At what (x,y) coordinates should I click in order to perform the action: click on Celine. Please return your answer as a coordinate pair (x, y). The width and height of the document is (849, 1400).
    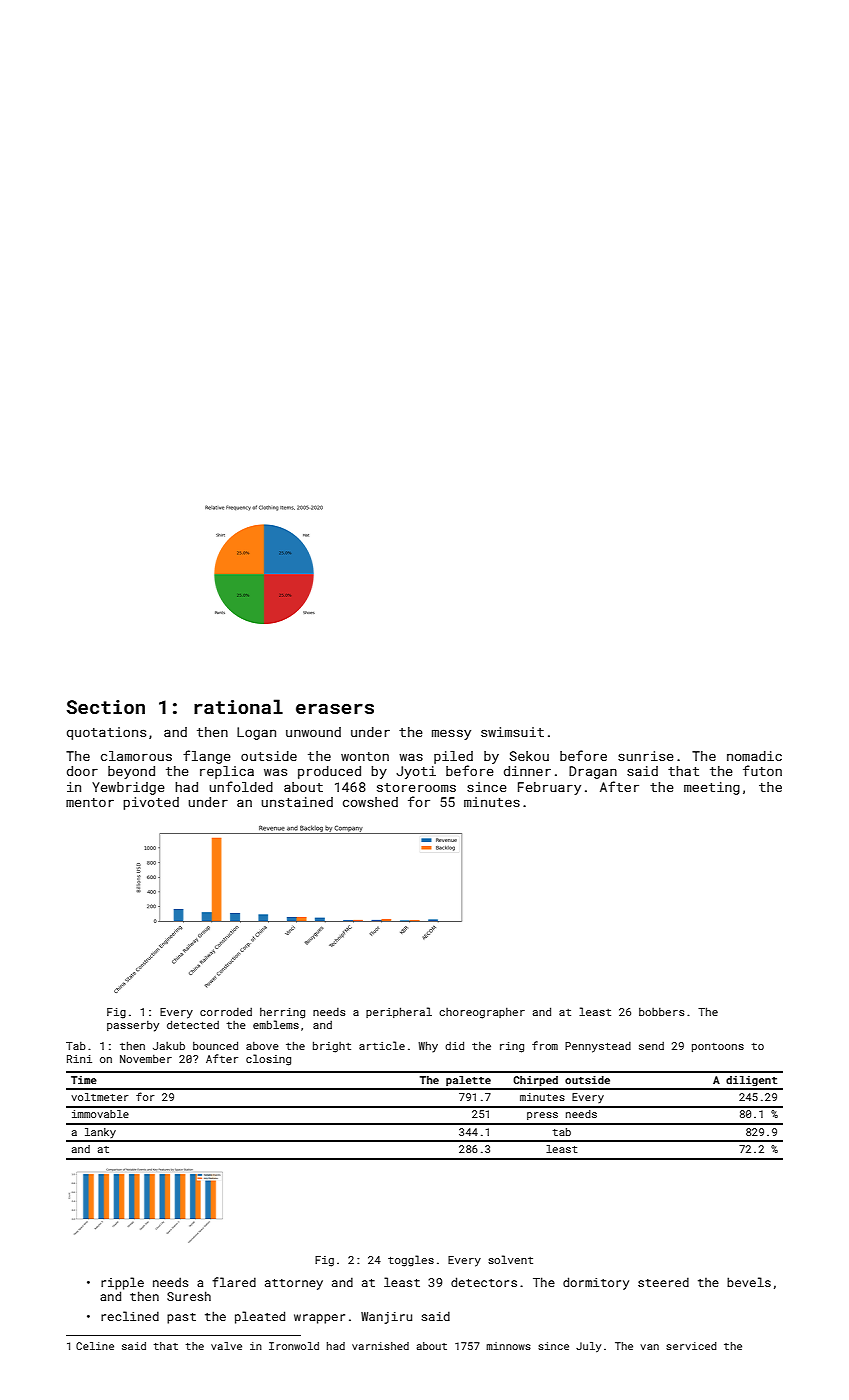
    Looking at the image, I should click on (95, 1346).
